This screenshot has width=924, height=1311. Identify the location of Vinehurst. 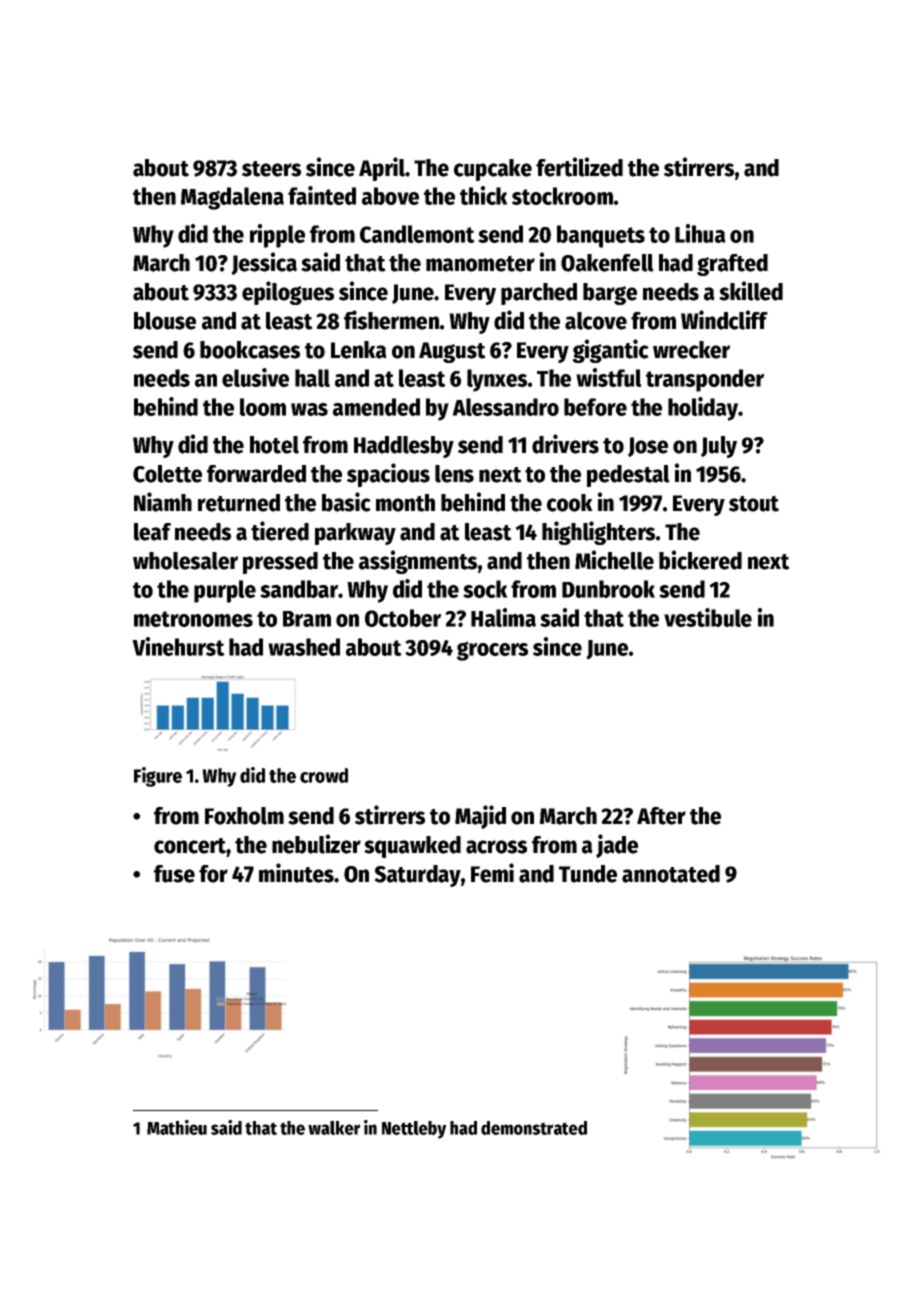
(178, 646).
